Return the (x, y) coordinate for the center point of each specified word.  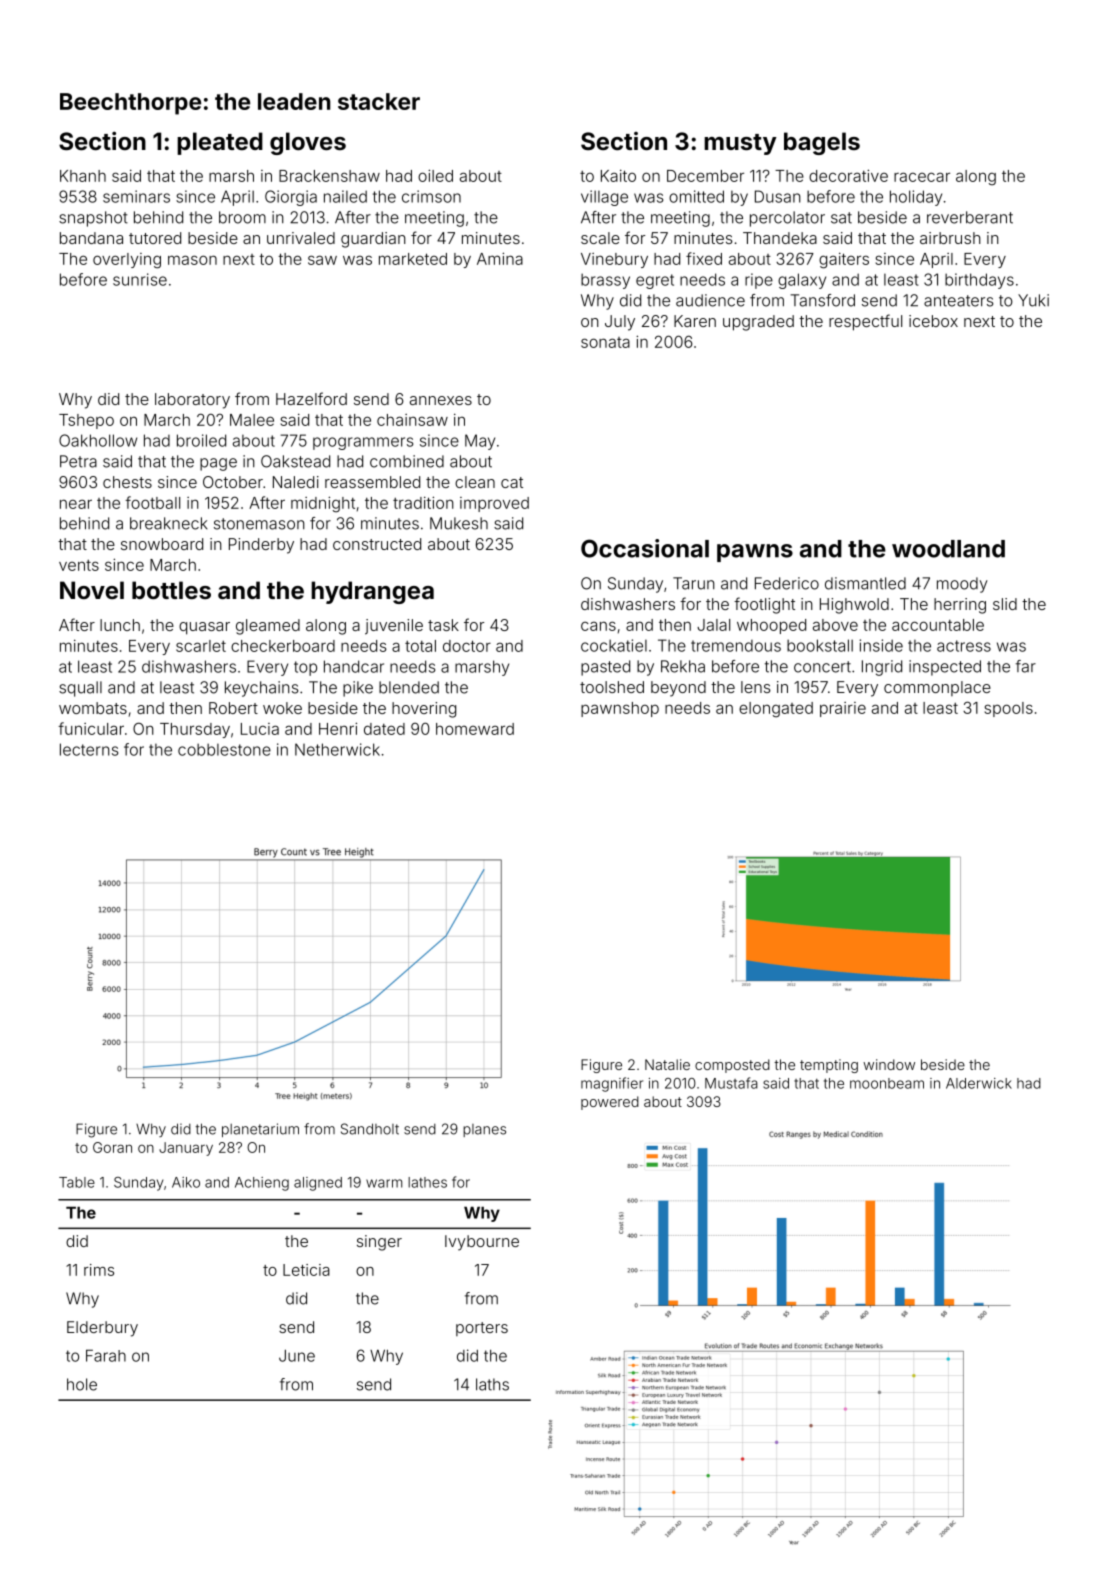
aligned (318, 1184)
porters (482, 1329)
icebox (933, 321)
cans (598, 626)
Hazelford (311, 398)
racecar (922, 177)
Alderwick (979, 1083)
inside (881, 645)
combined (407, 461)
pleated (220, 143)
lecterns (89, 749)
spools (1009, 709)
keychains (261, 689)
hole (82, 1384)
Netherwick (337, 749)
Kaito (618, 176)
